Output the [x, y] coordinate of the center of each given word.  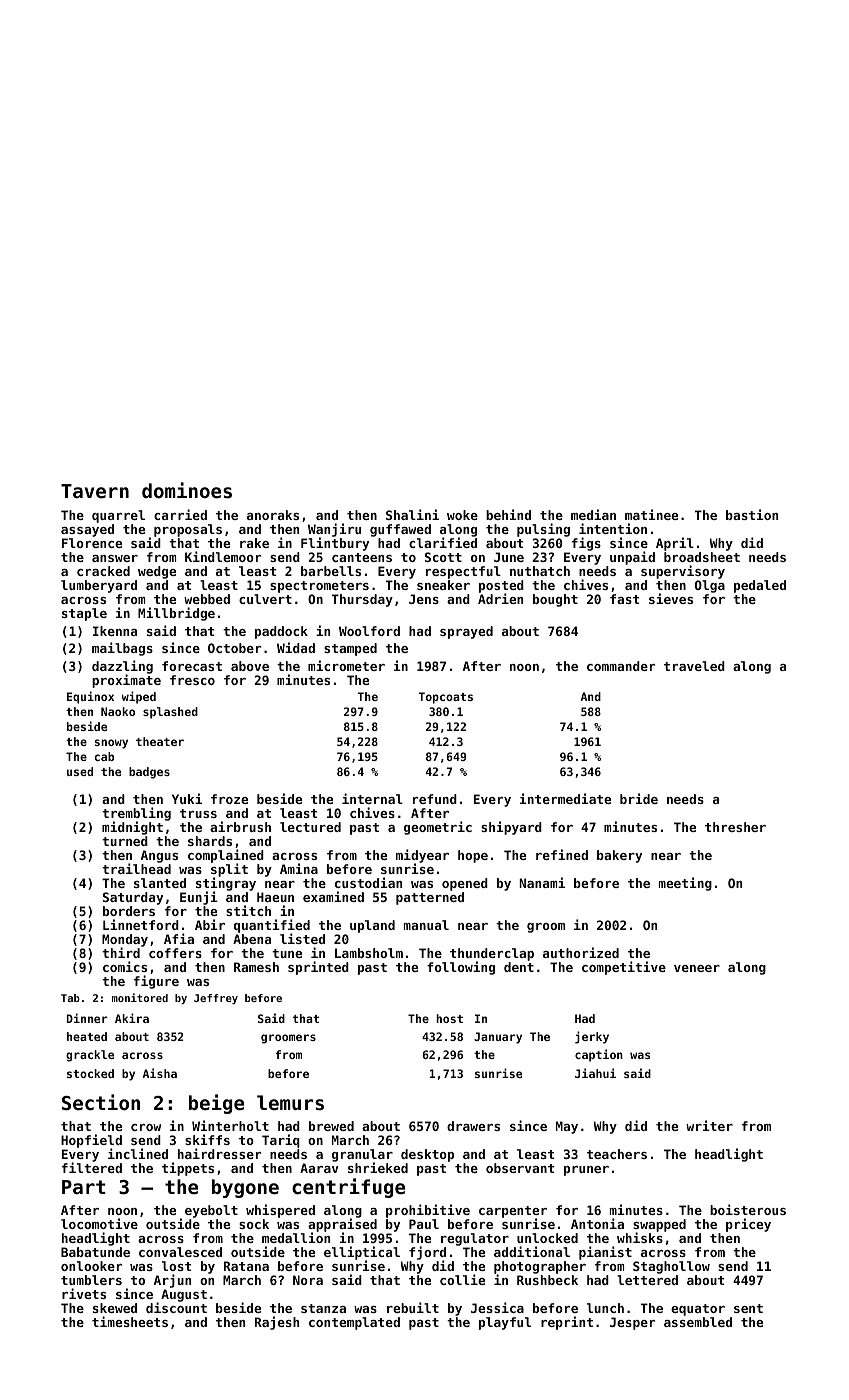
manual [426, 925]
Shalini [412, 514]
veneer [697, 968]
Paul [424, 1224]
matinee [651, 514]
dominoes [187, 490]
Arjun [172, 1282]
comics [125, 966]
